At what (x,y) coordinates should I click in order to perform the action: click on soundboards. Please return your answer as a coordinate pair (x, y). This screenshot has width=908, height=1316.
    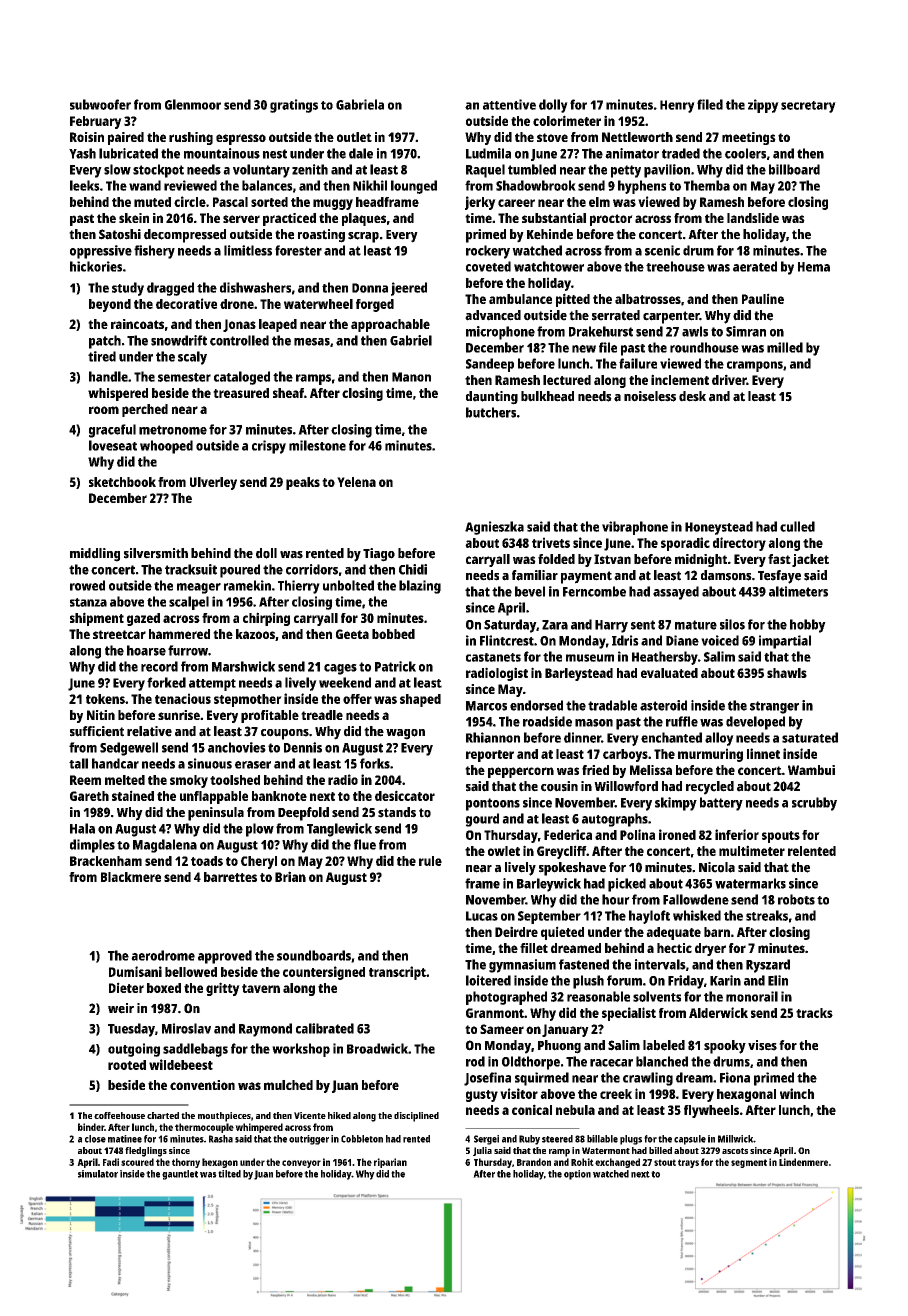
    Looking at the image, I should click on (314, 955).
